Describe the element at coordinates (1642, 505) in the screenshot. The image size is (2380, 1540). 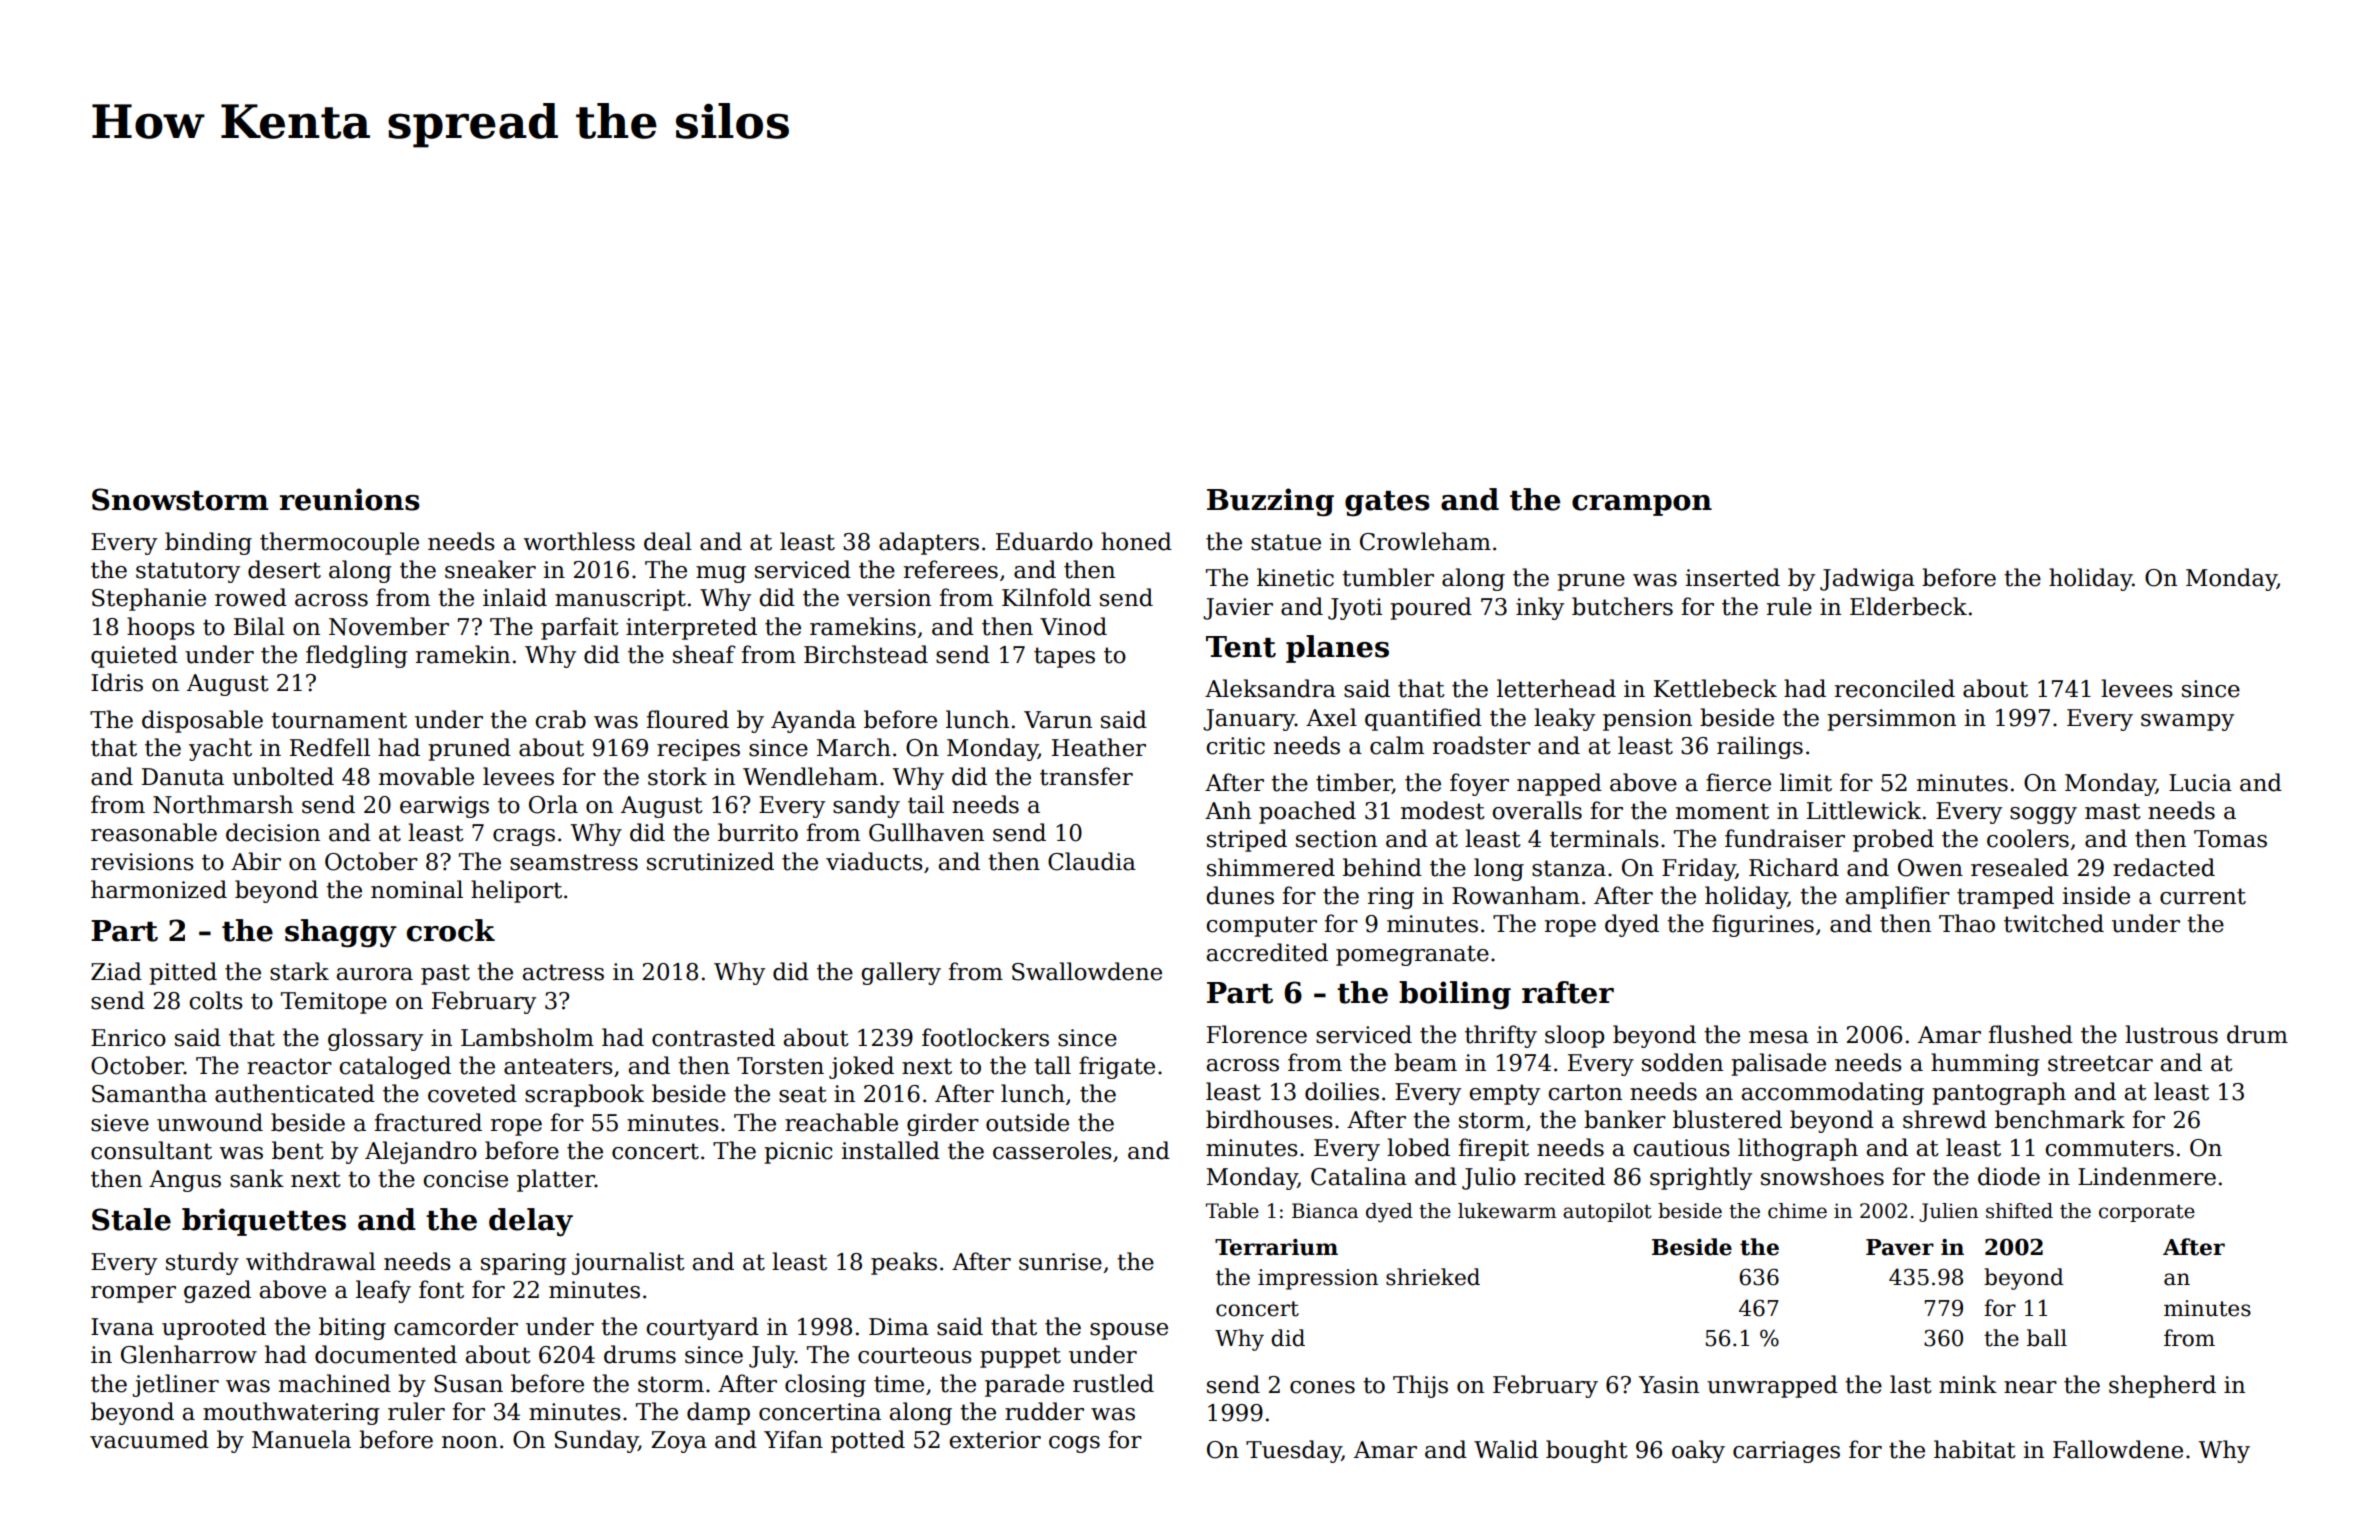
I see `crampon` at that location.
